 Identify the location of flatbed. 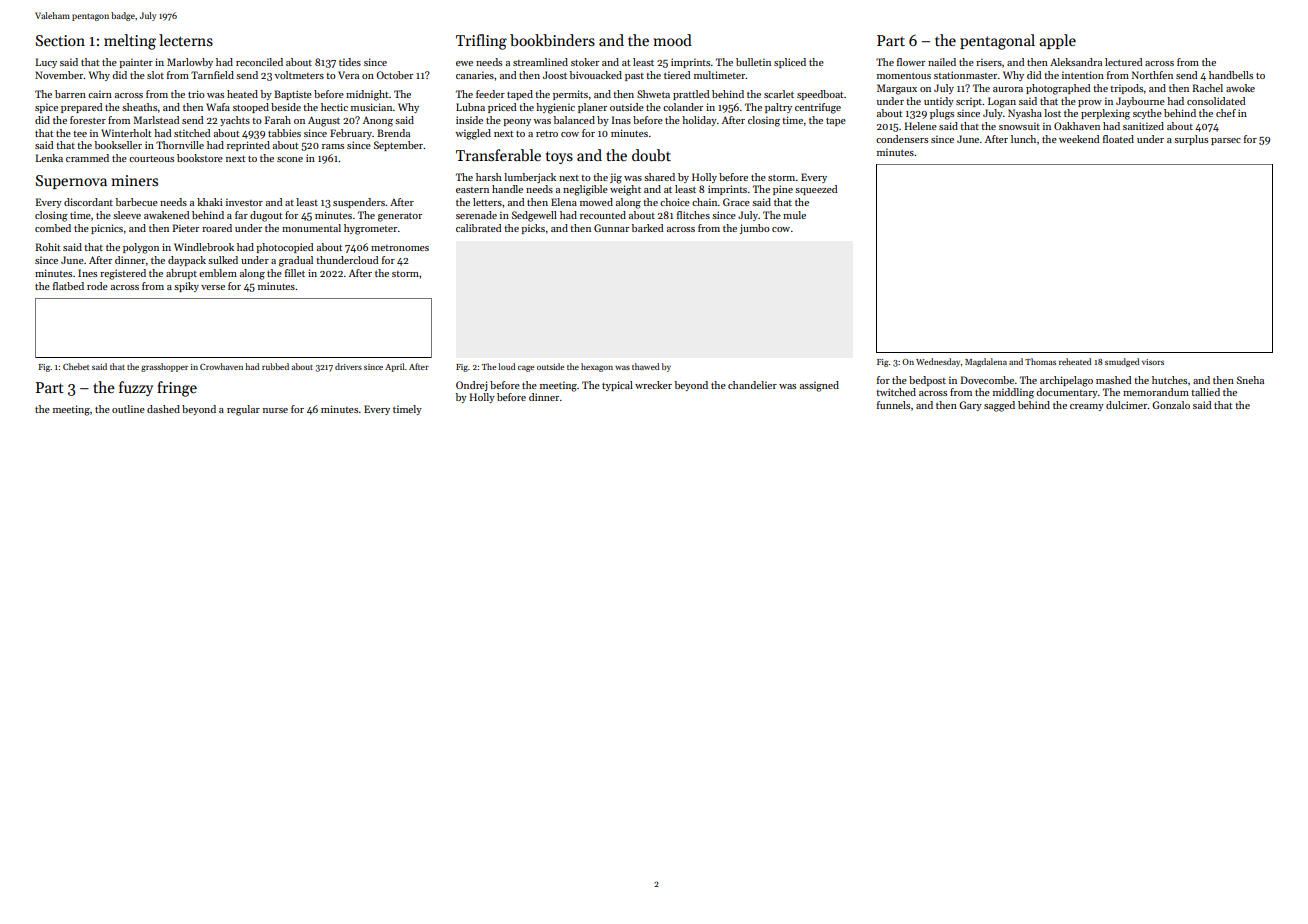
(68, 286).
